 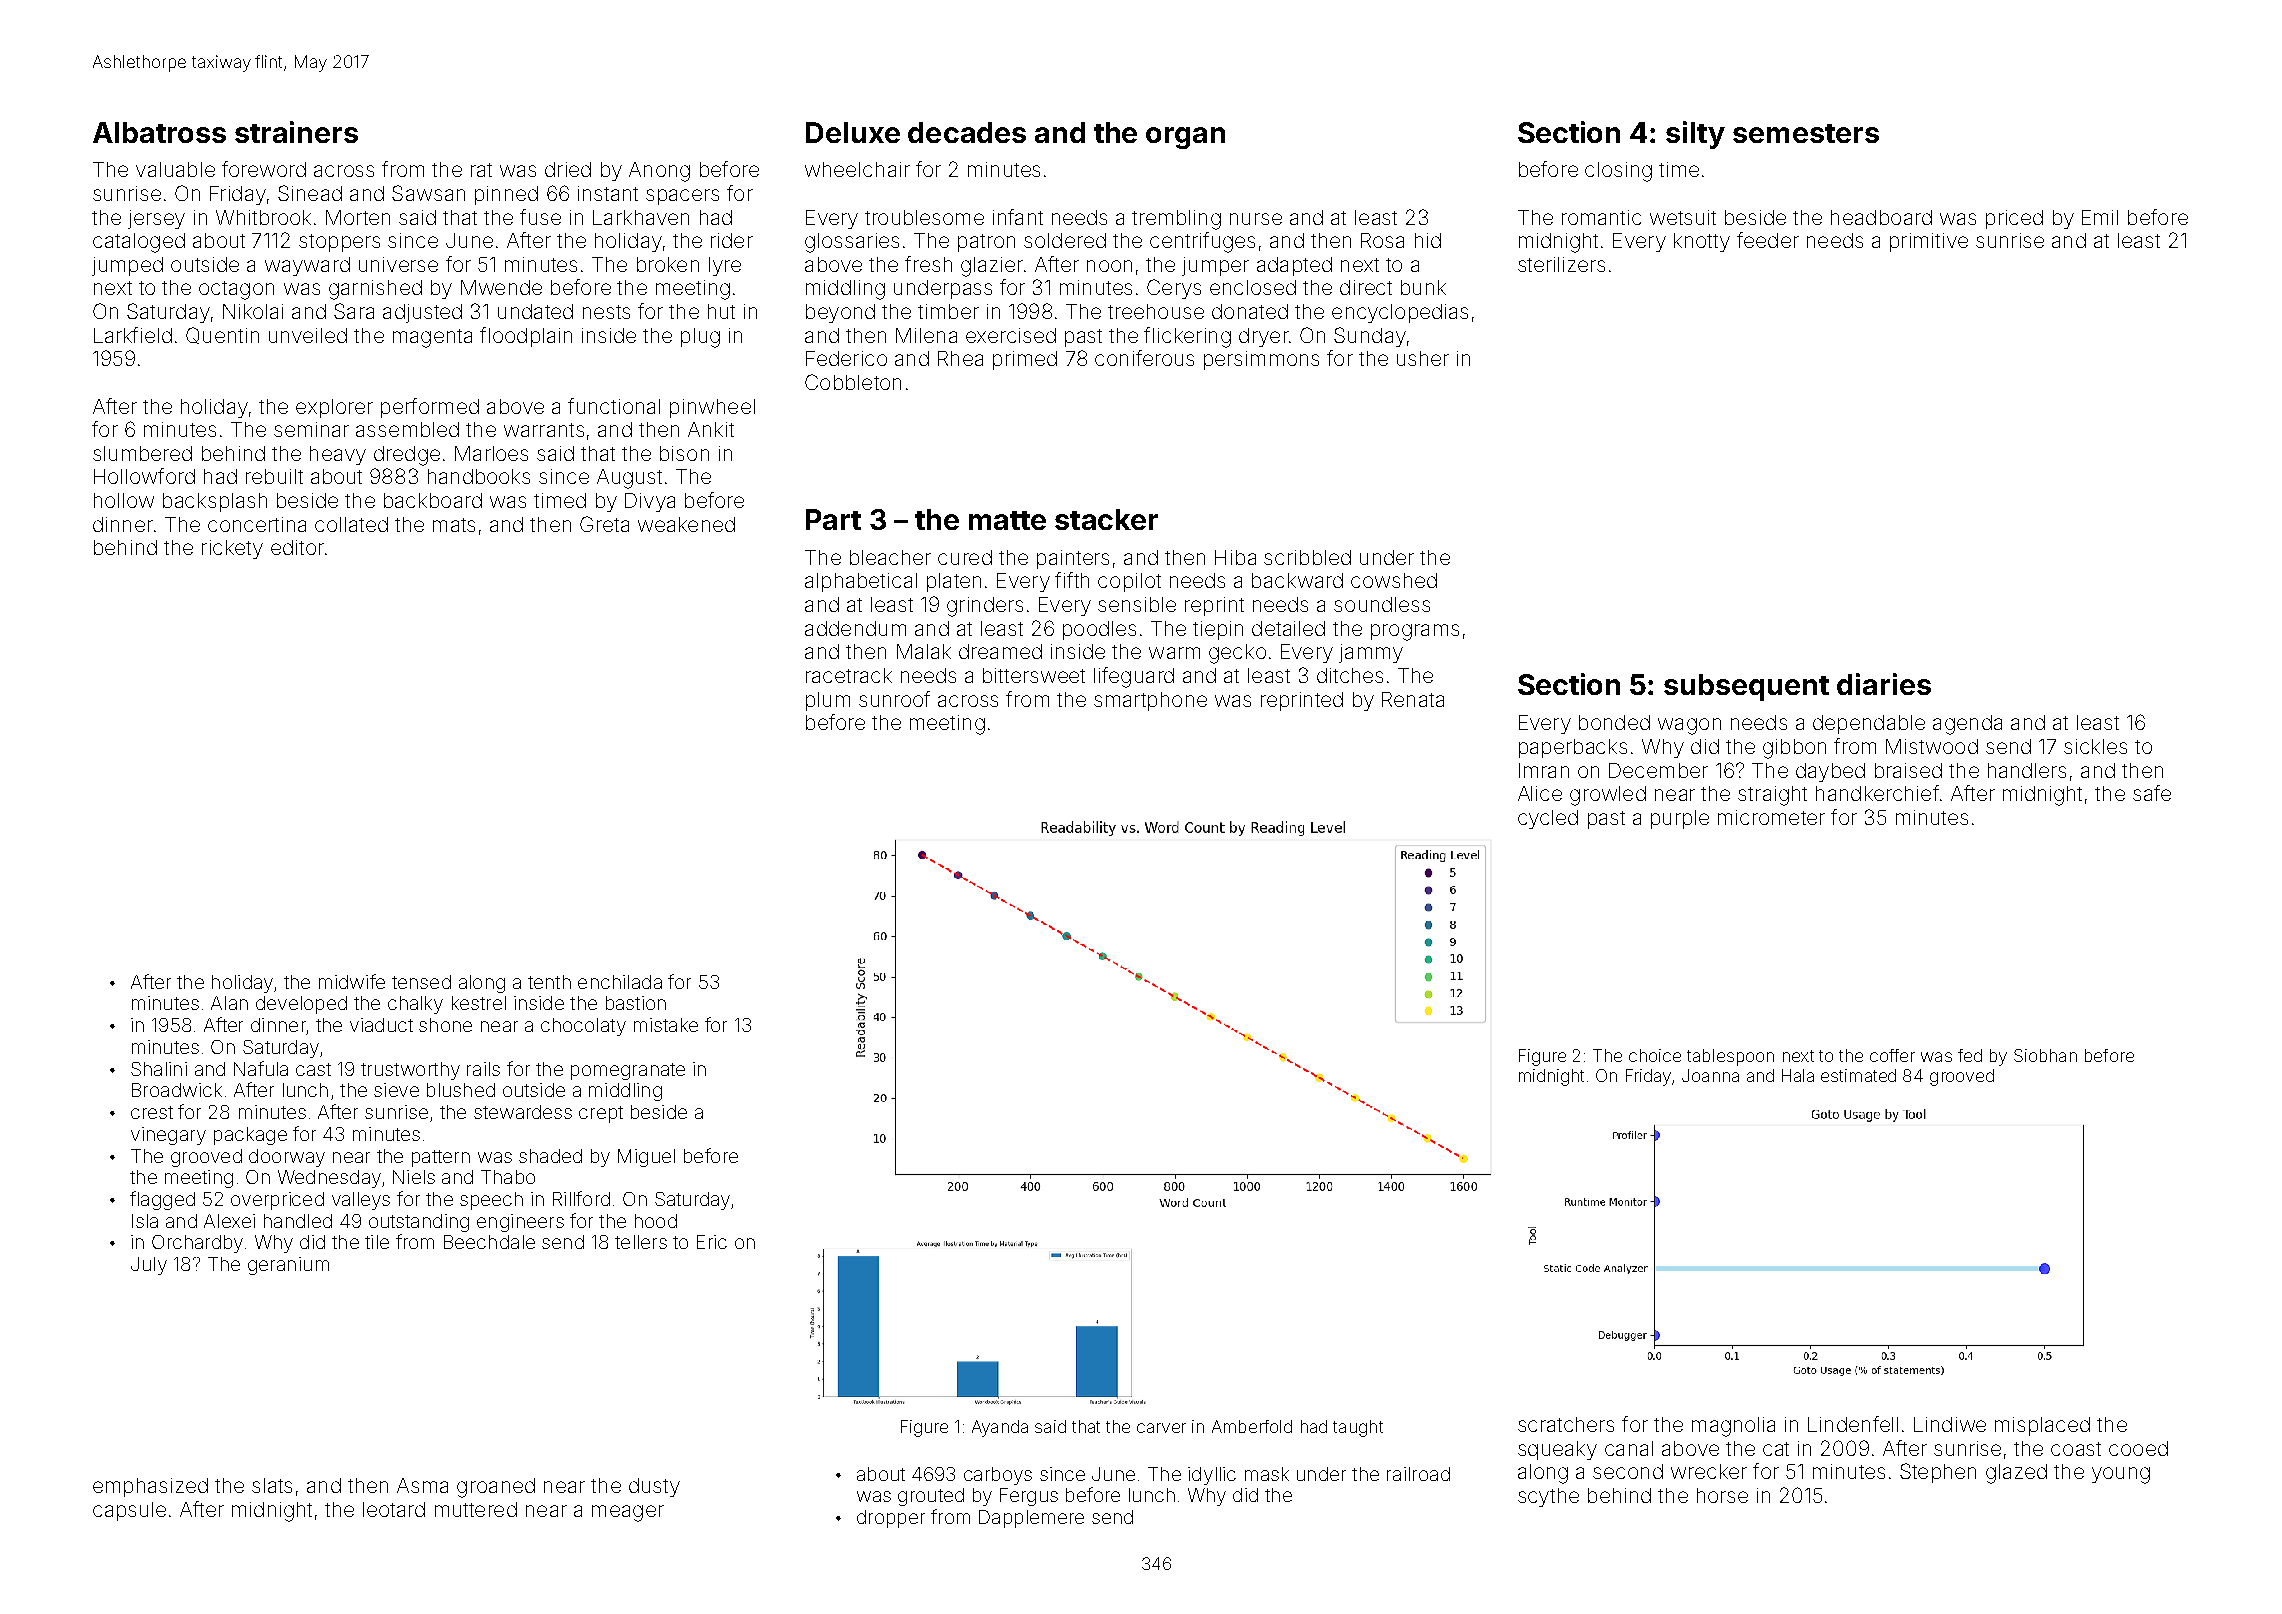 What do you see at coordinates (568, 169) in the screenshot?
I see `dried` at bounding box center [568, 169].
